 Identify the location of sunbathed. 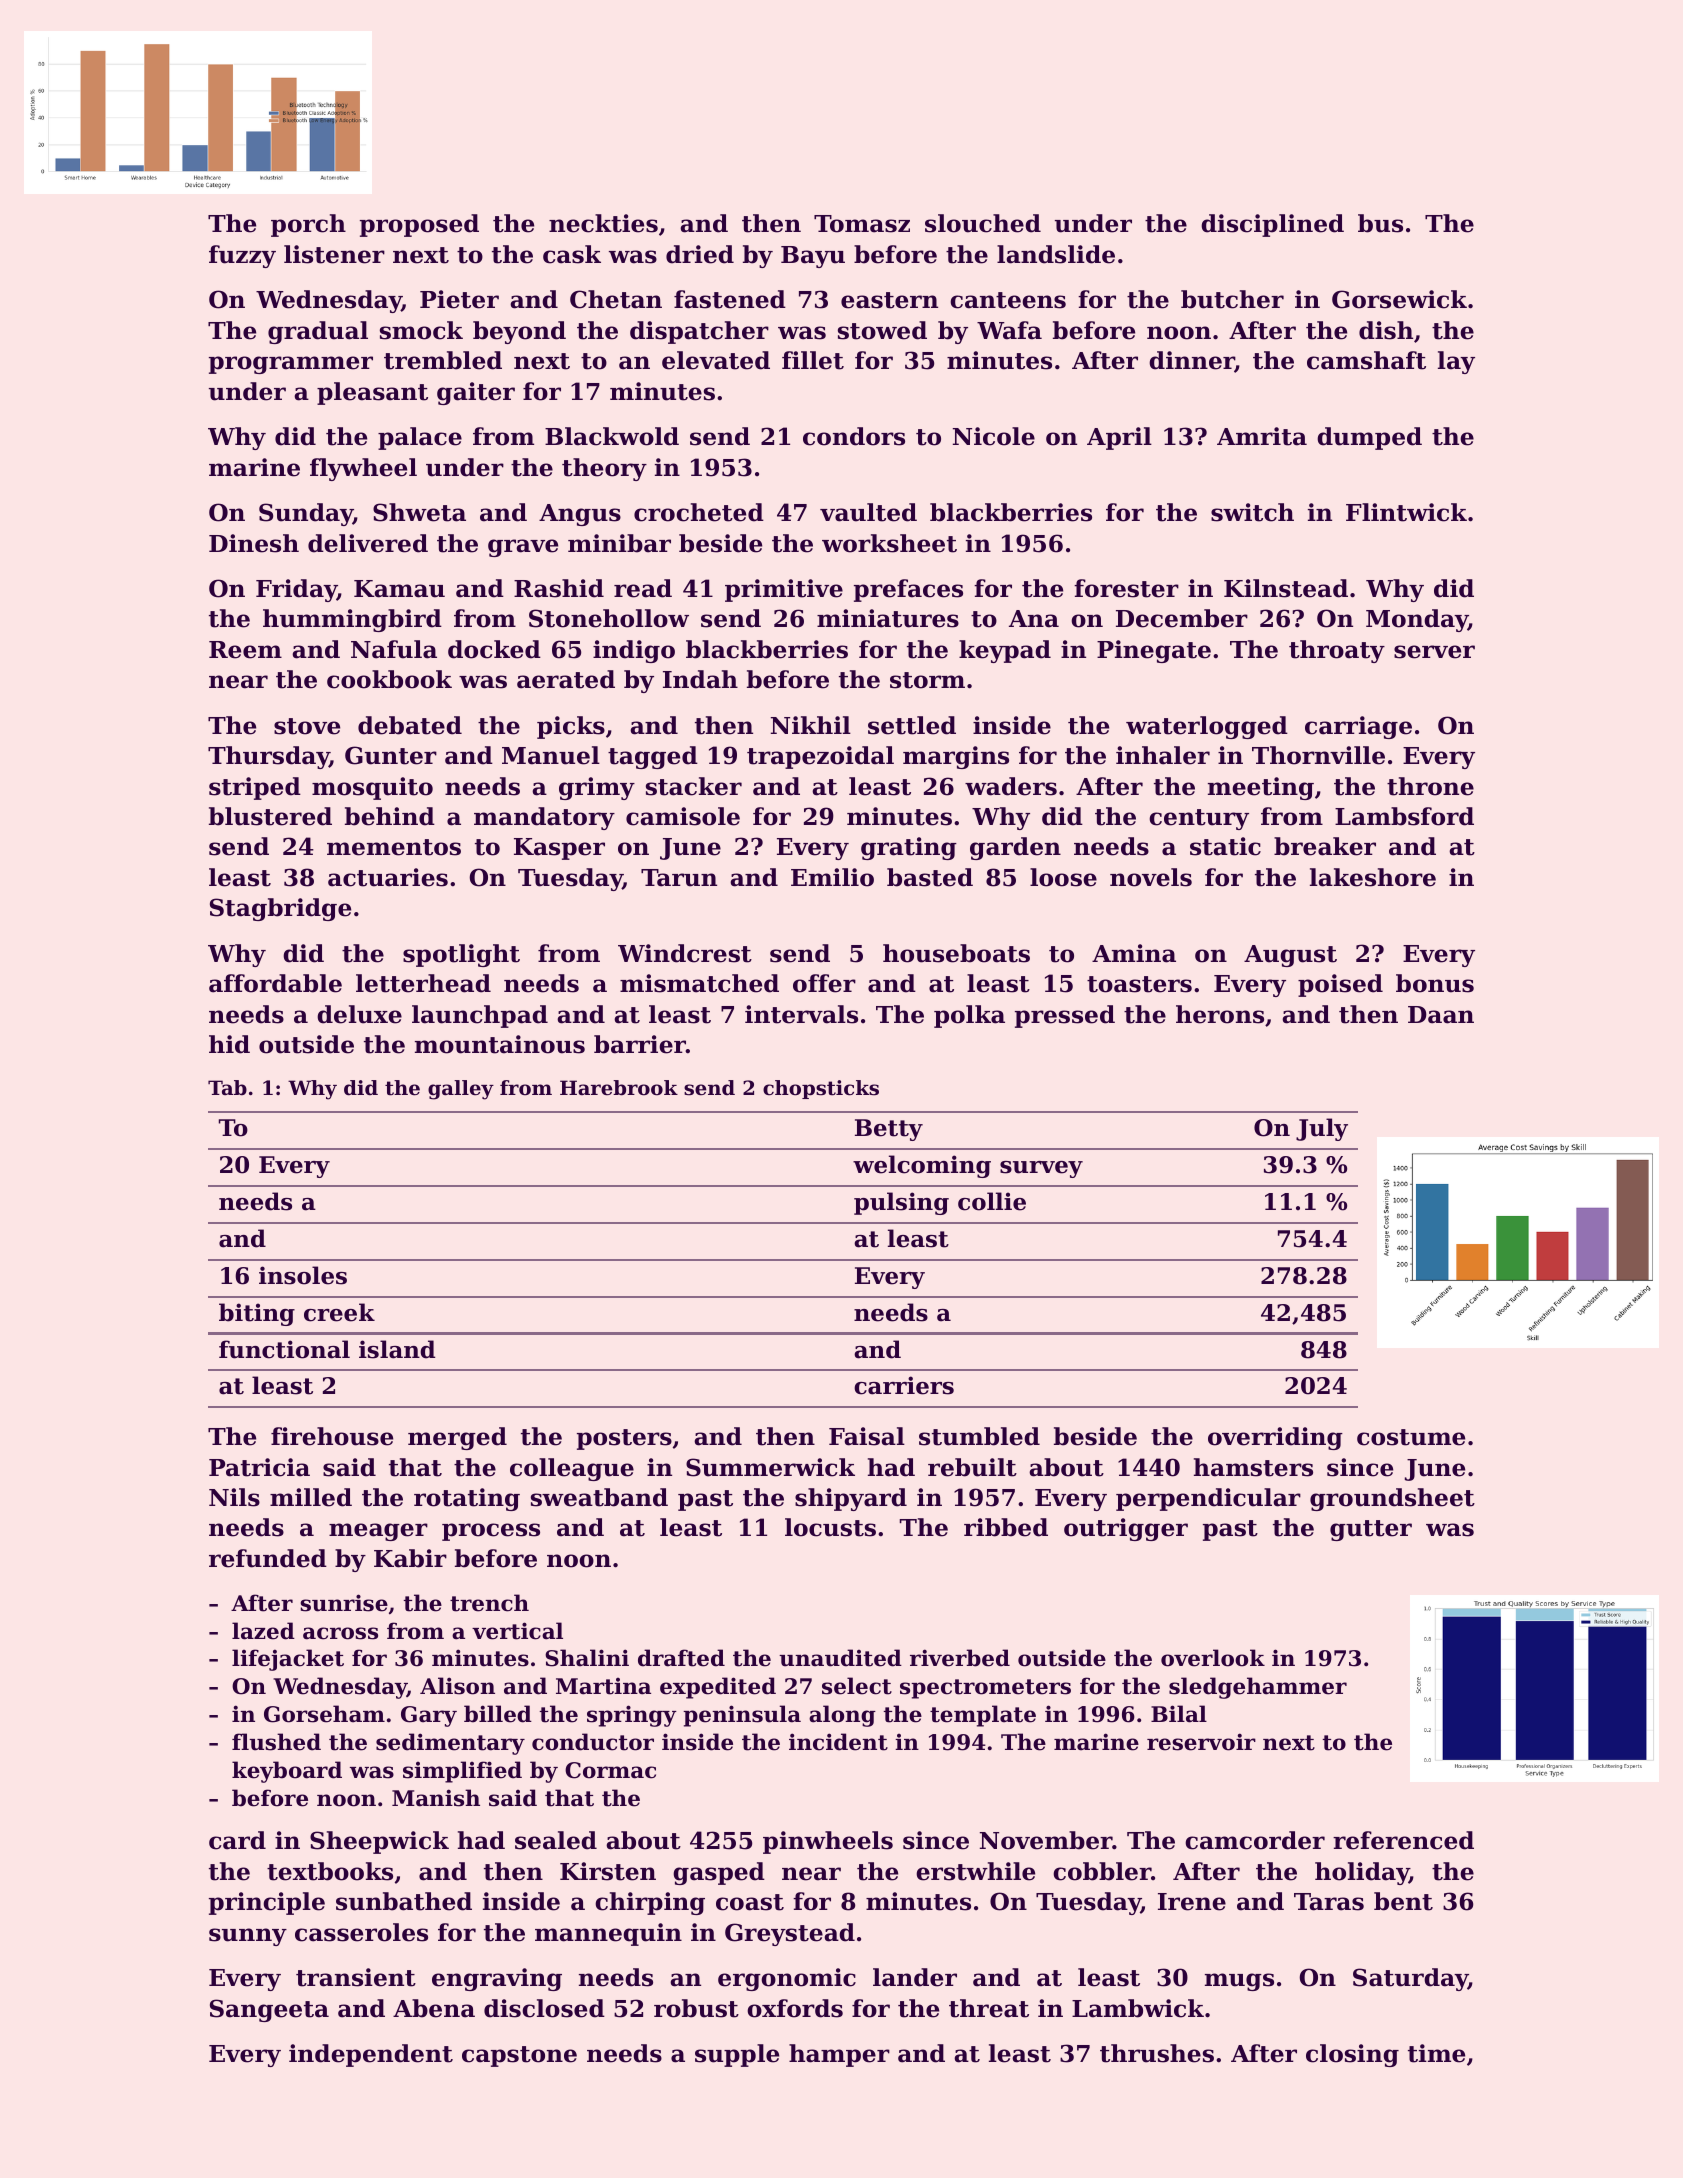
(404, 1901).
